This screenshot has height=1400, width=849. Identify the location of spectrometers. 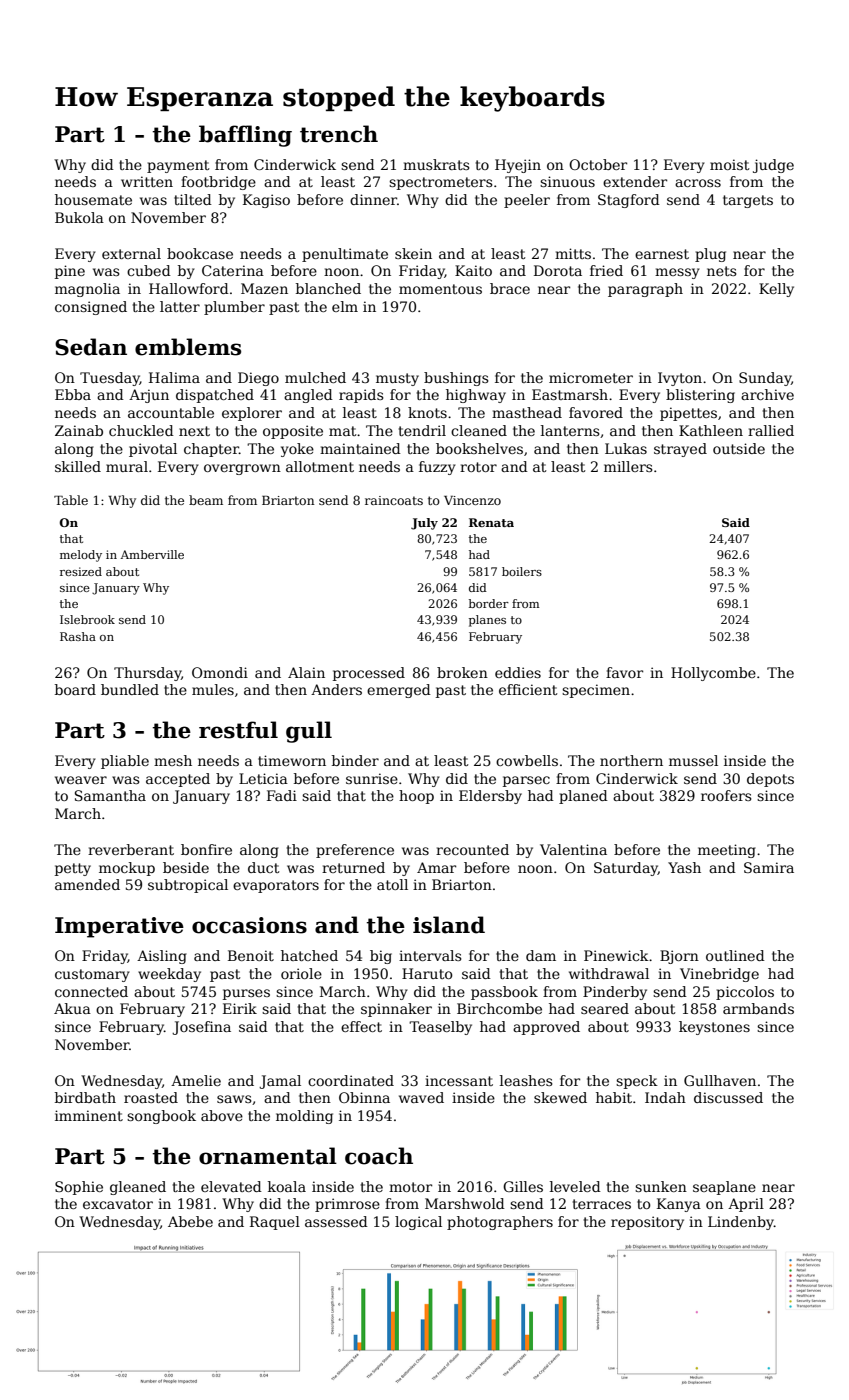
(441, 183).
